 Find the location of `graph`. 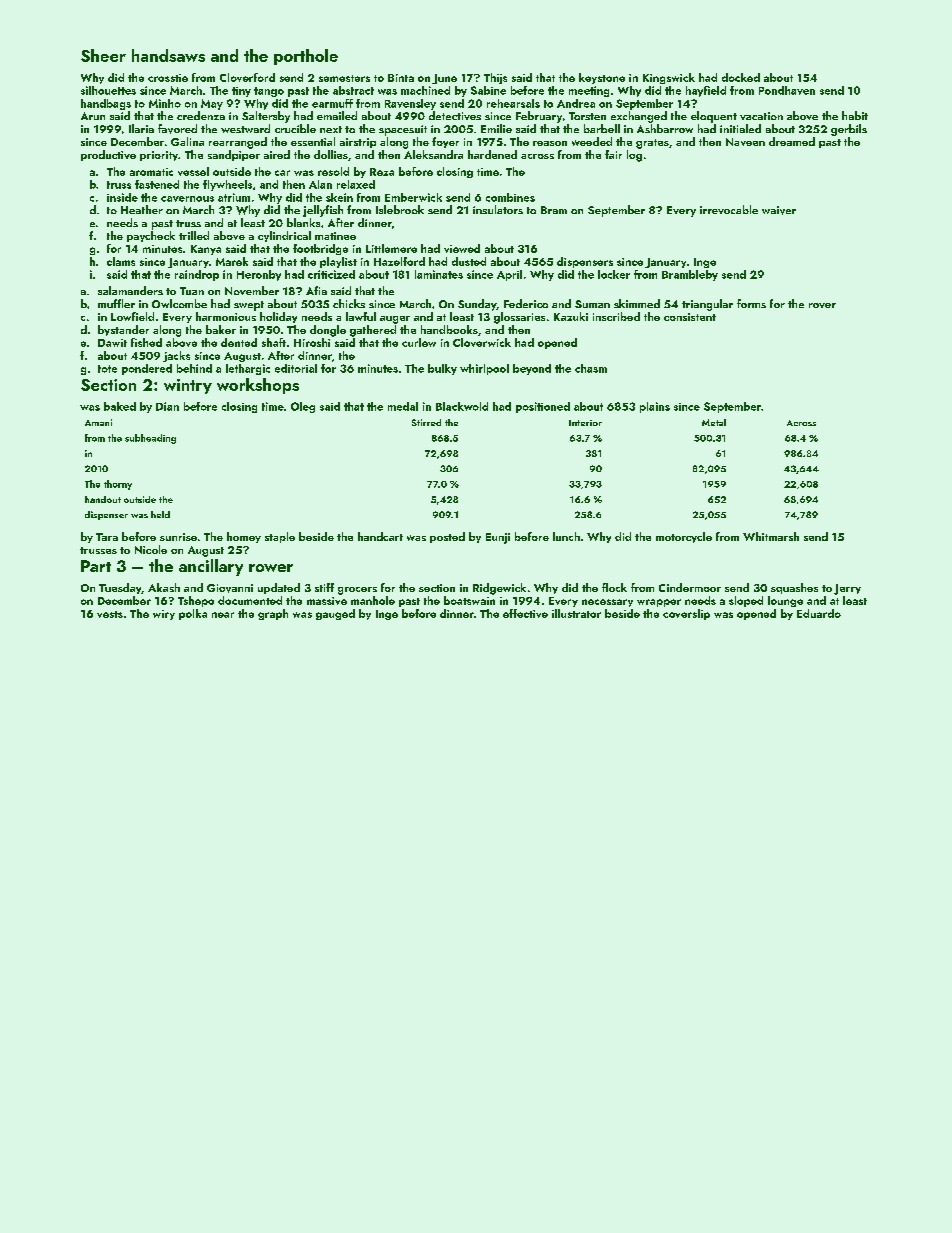

graph is located at coordinates (273, 614).
